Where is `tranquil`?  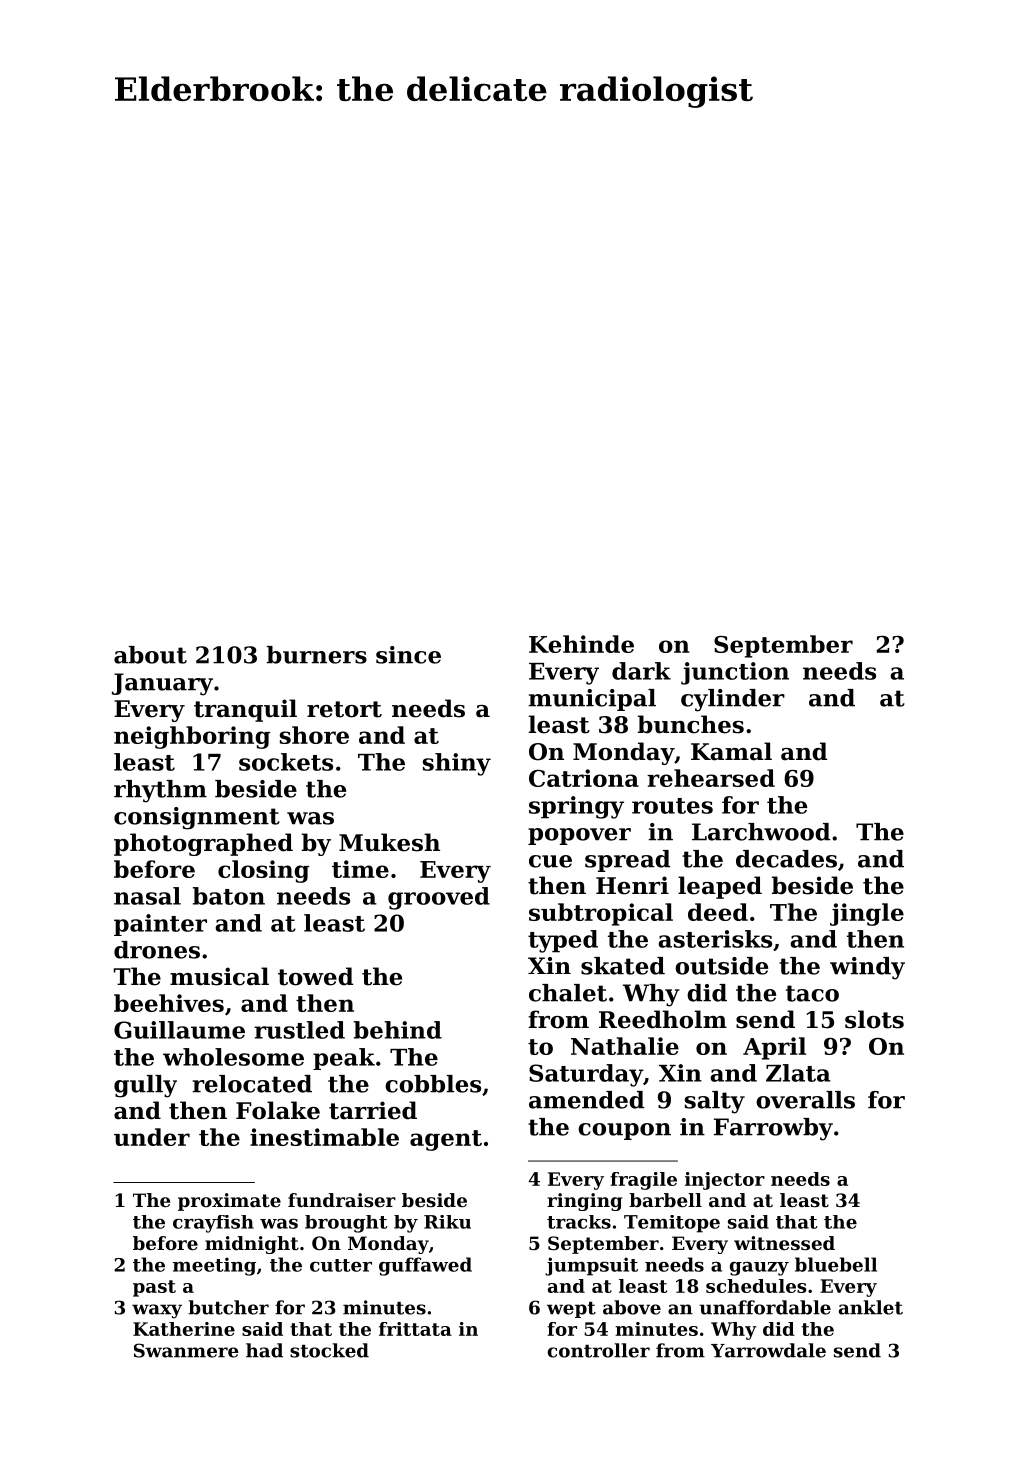 tranquil is located at coordinates (245, 710).
